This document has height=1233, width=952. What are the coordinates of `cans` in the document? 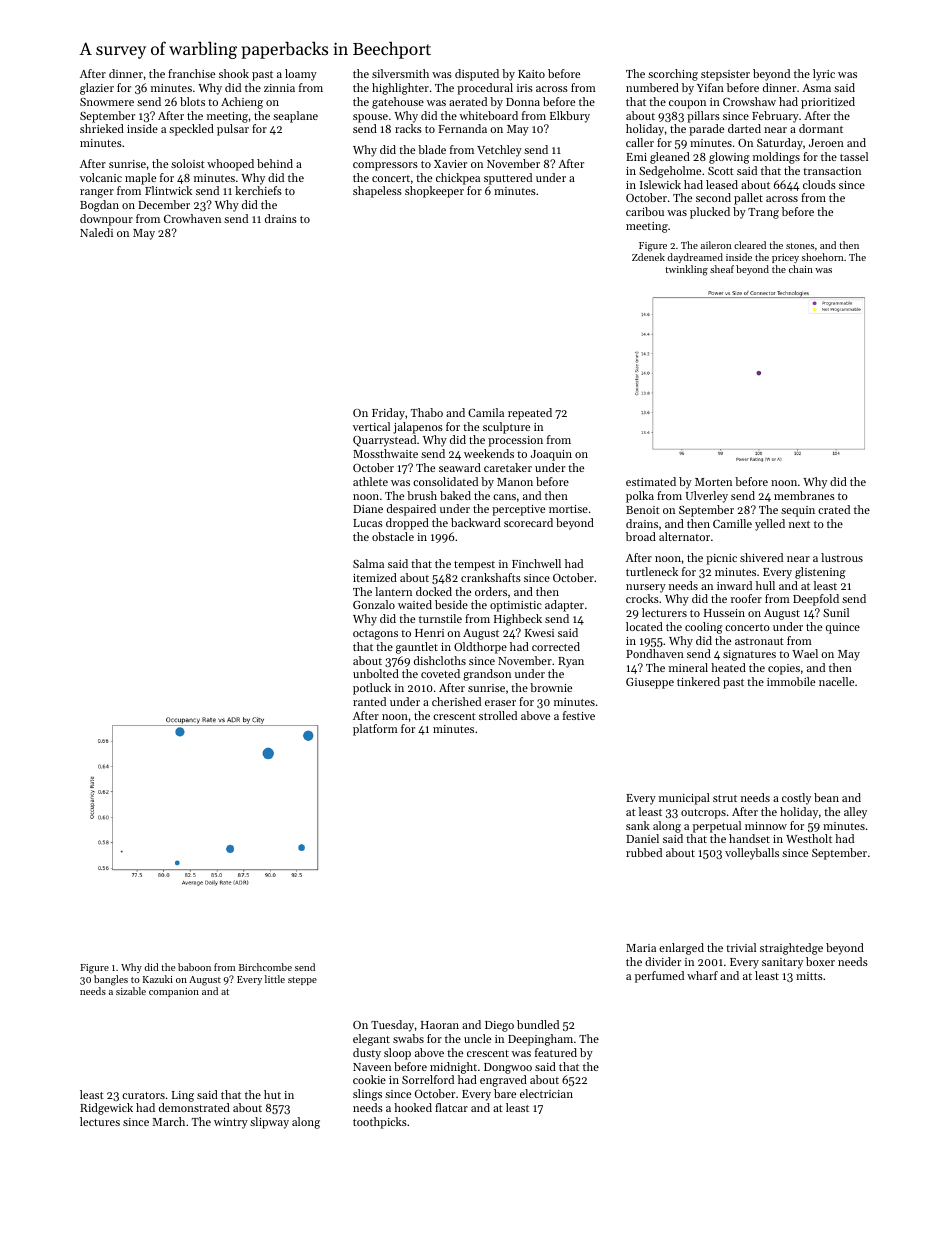 It's located at (504, 497).
